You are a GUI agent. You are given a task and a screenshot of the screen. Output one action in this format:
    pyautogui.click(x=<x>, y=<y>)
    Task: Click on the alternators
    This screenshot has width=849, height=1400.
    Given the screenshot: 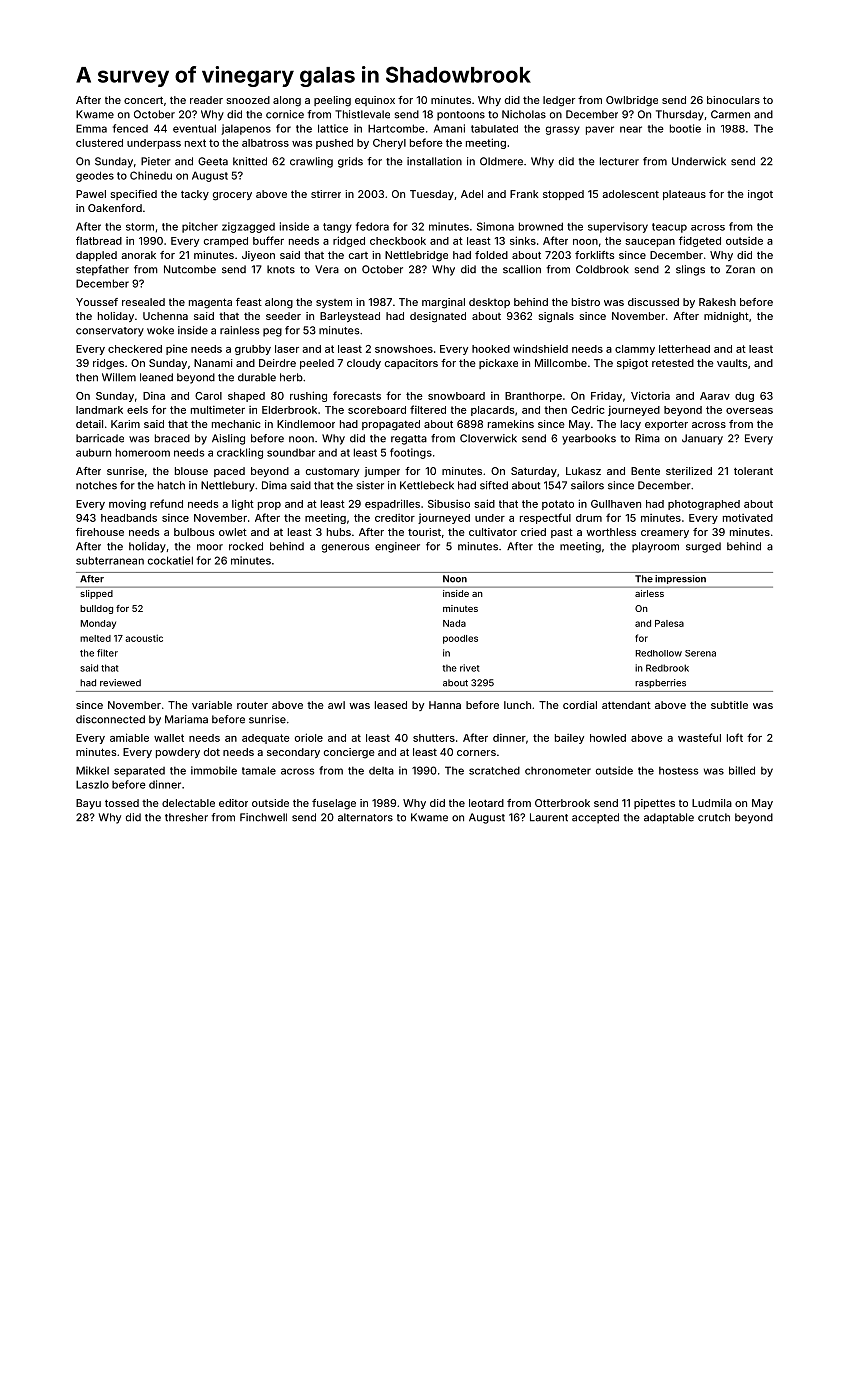 What is the action you would take?
    pyautogui.click(x=365, y=817)
